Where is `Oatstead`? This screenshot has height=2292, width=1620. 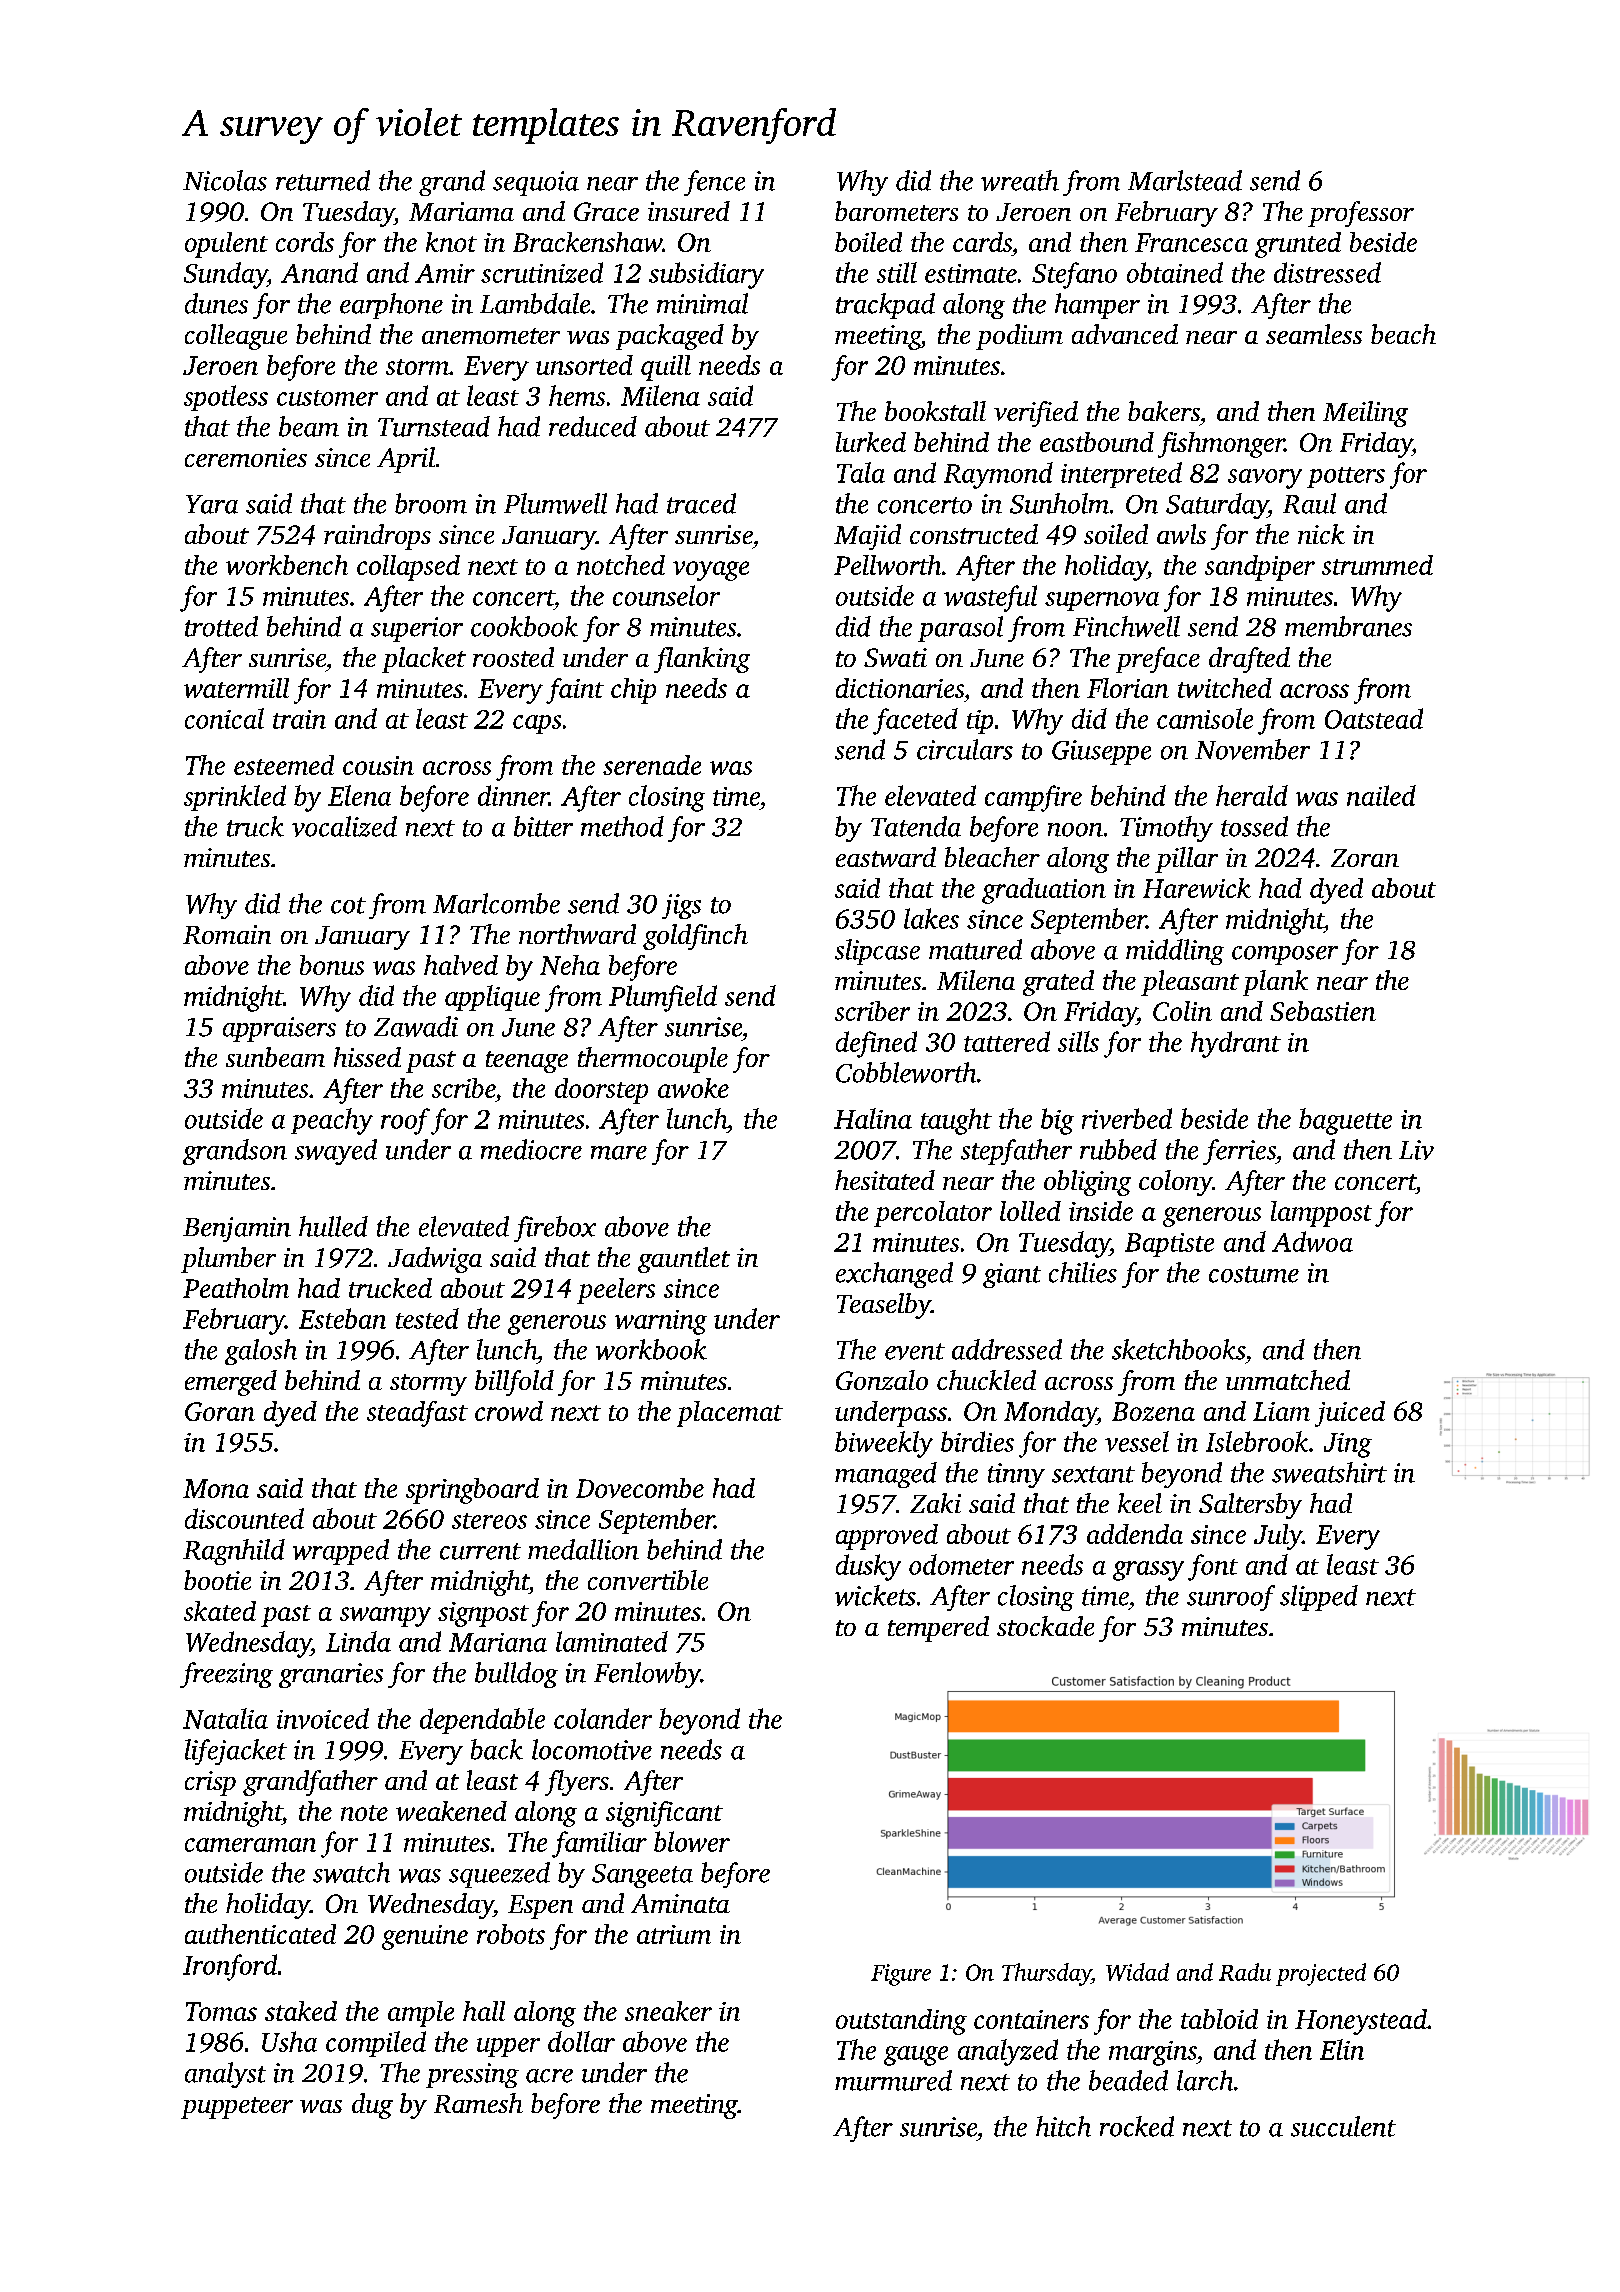 Oatstead is located at coordinates (1374, 718).
